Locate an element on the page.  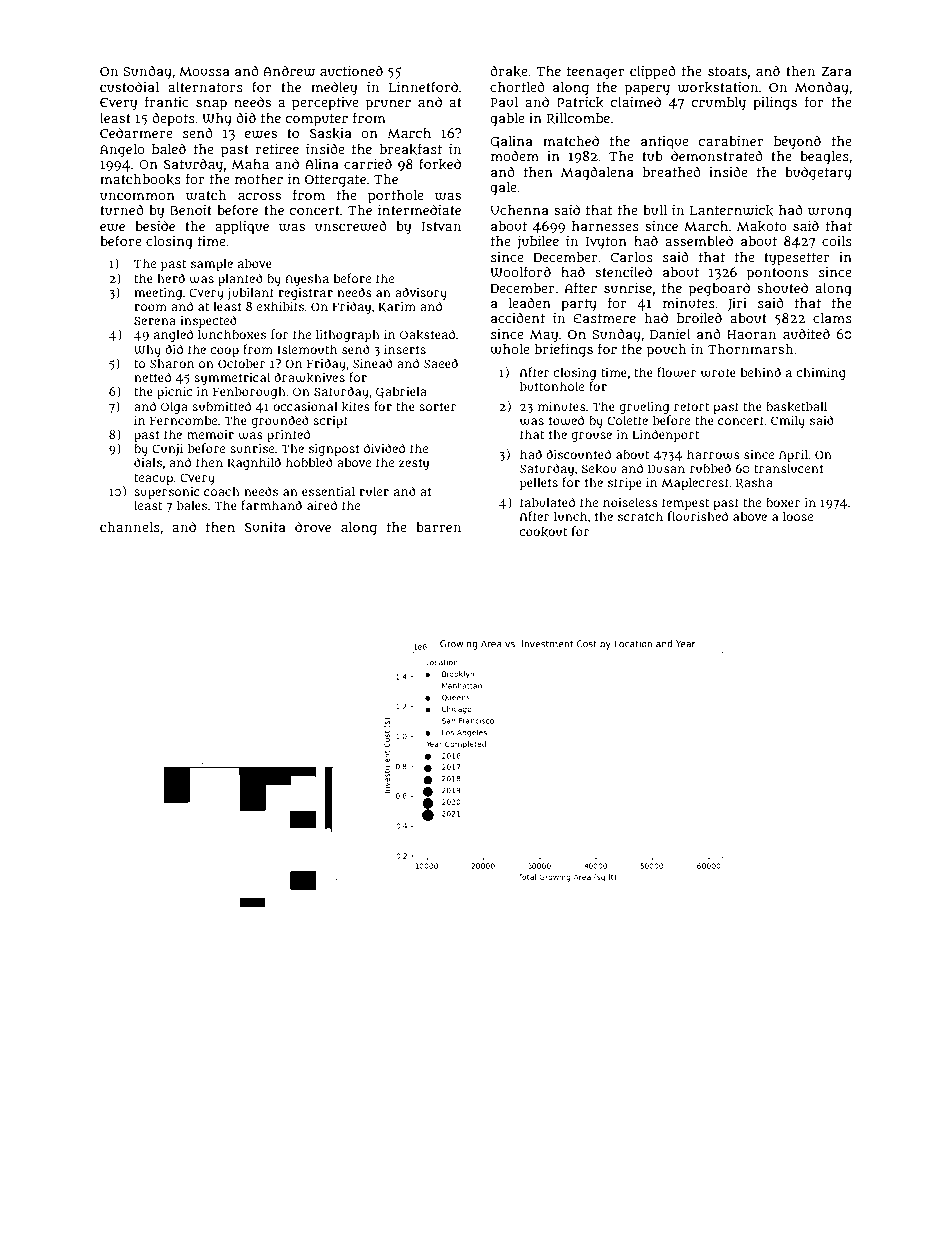
Sunita is located at coordinates (265, 527).
